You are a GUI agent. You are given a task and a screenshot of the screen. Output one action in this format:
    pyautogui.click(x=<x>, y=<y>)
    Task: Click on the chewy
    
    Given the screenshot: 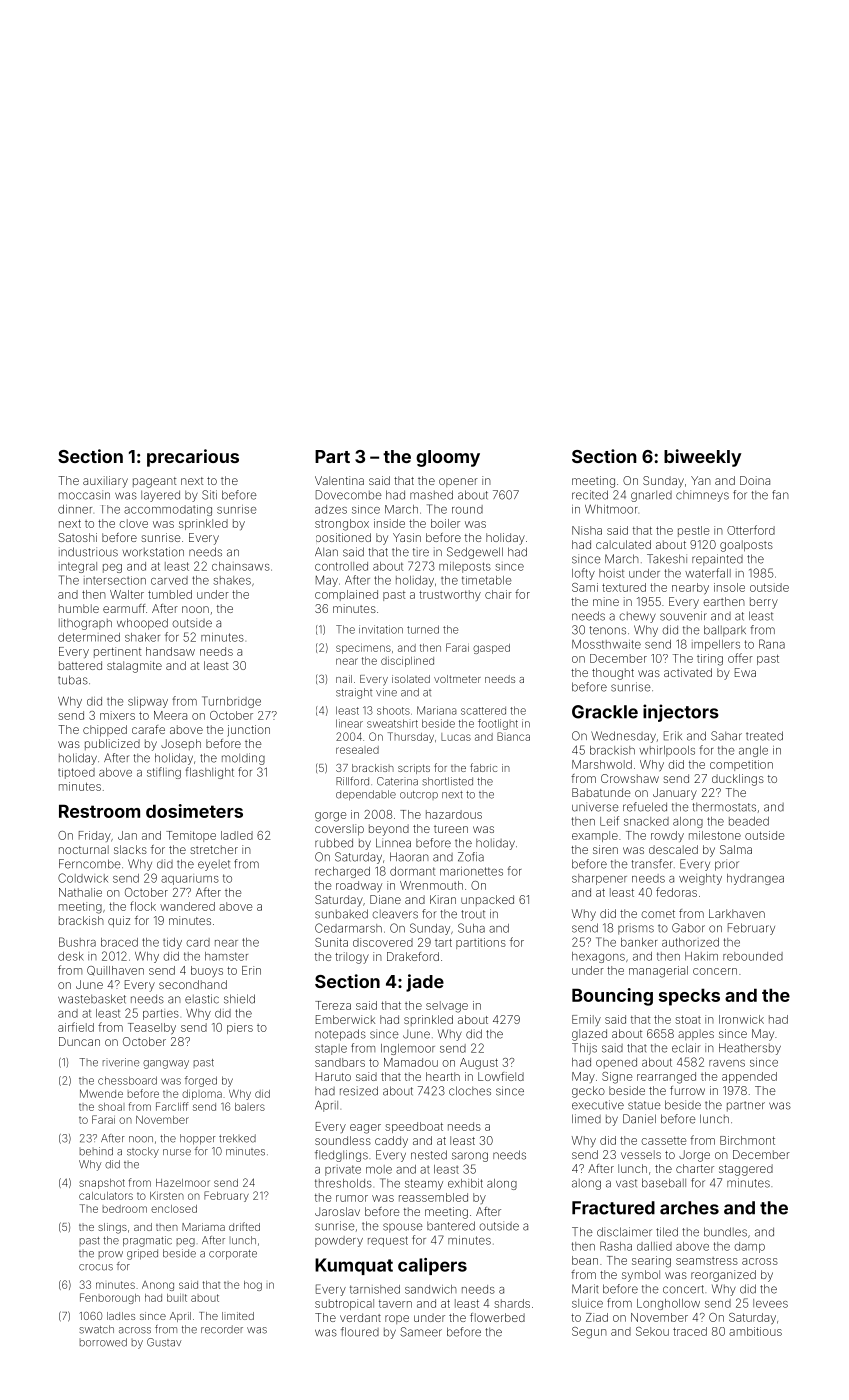 What is the action you would take?
    pyautogui.click(x=637, y=617)
